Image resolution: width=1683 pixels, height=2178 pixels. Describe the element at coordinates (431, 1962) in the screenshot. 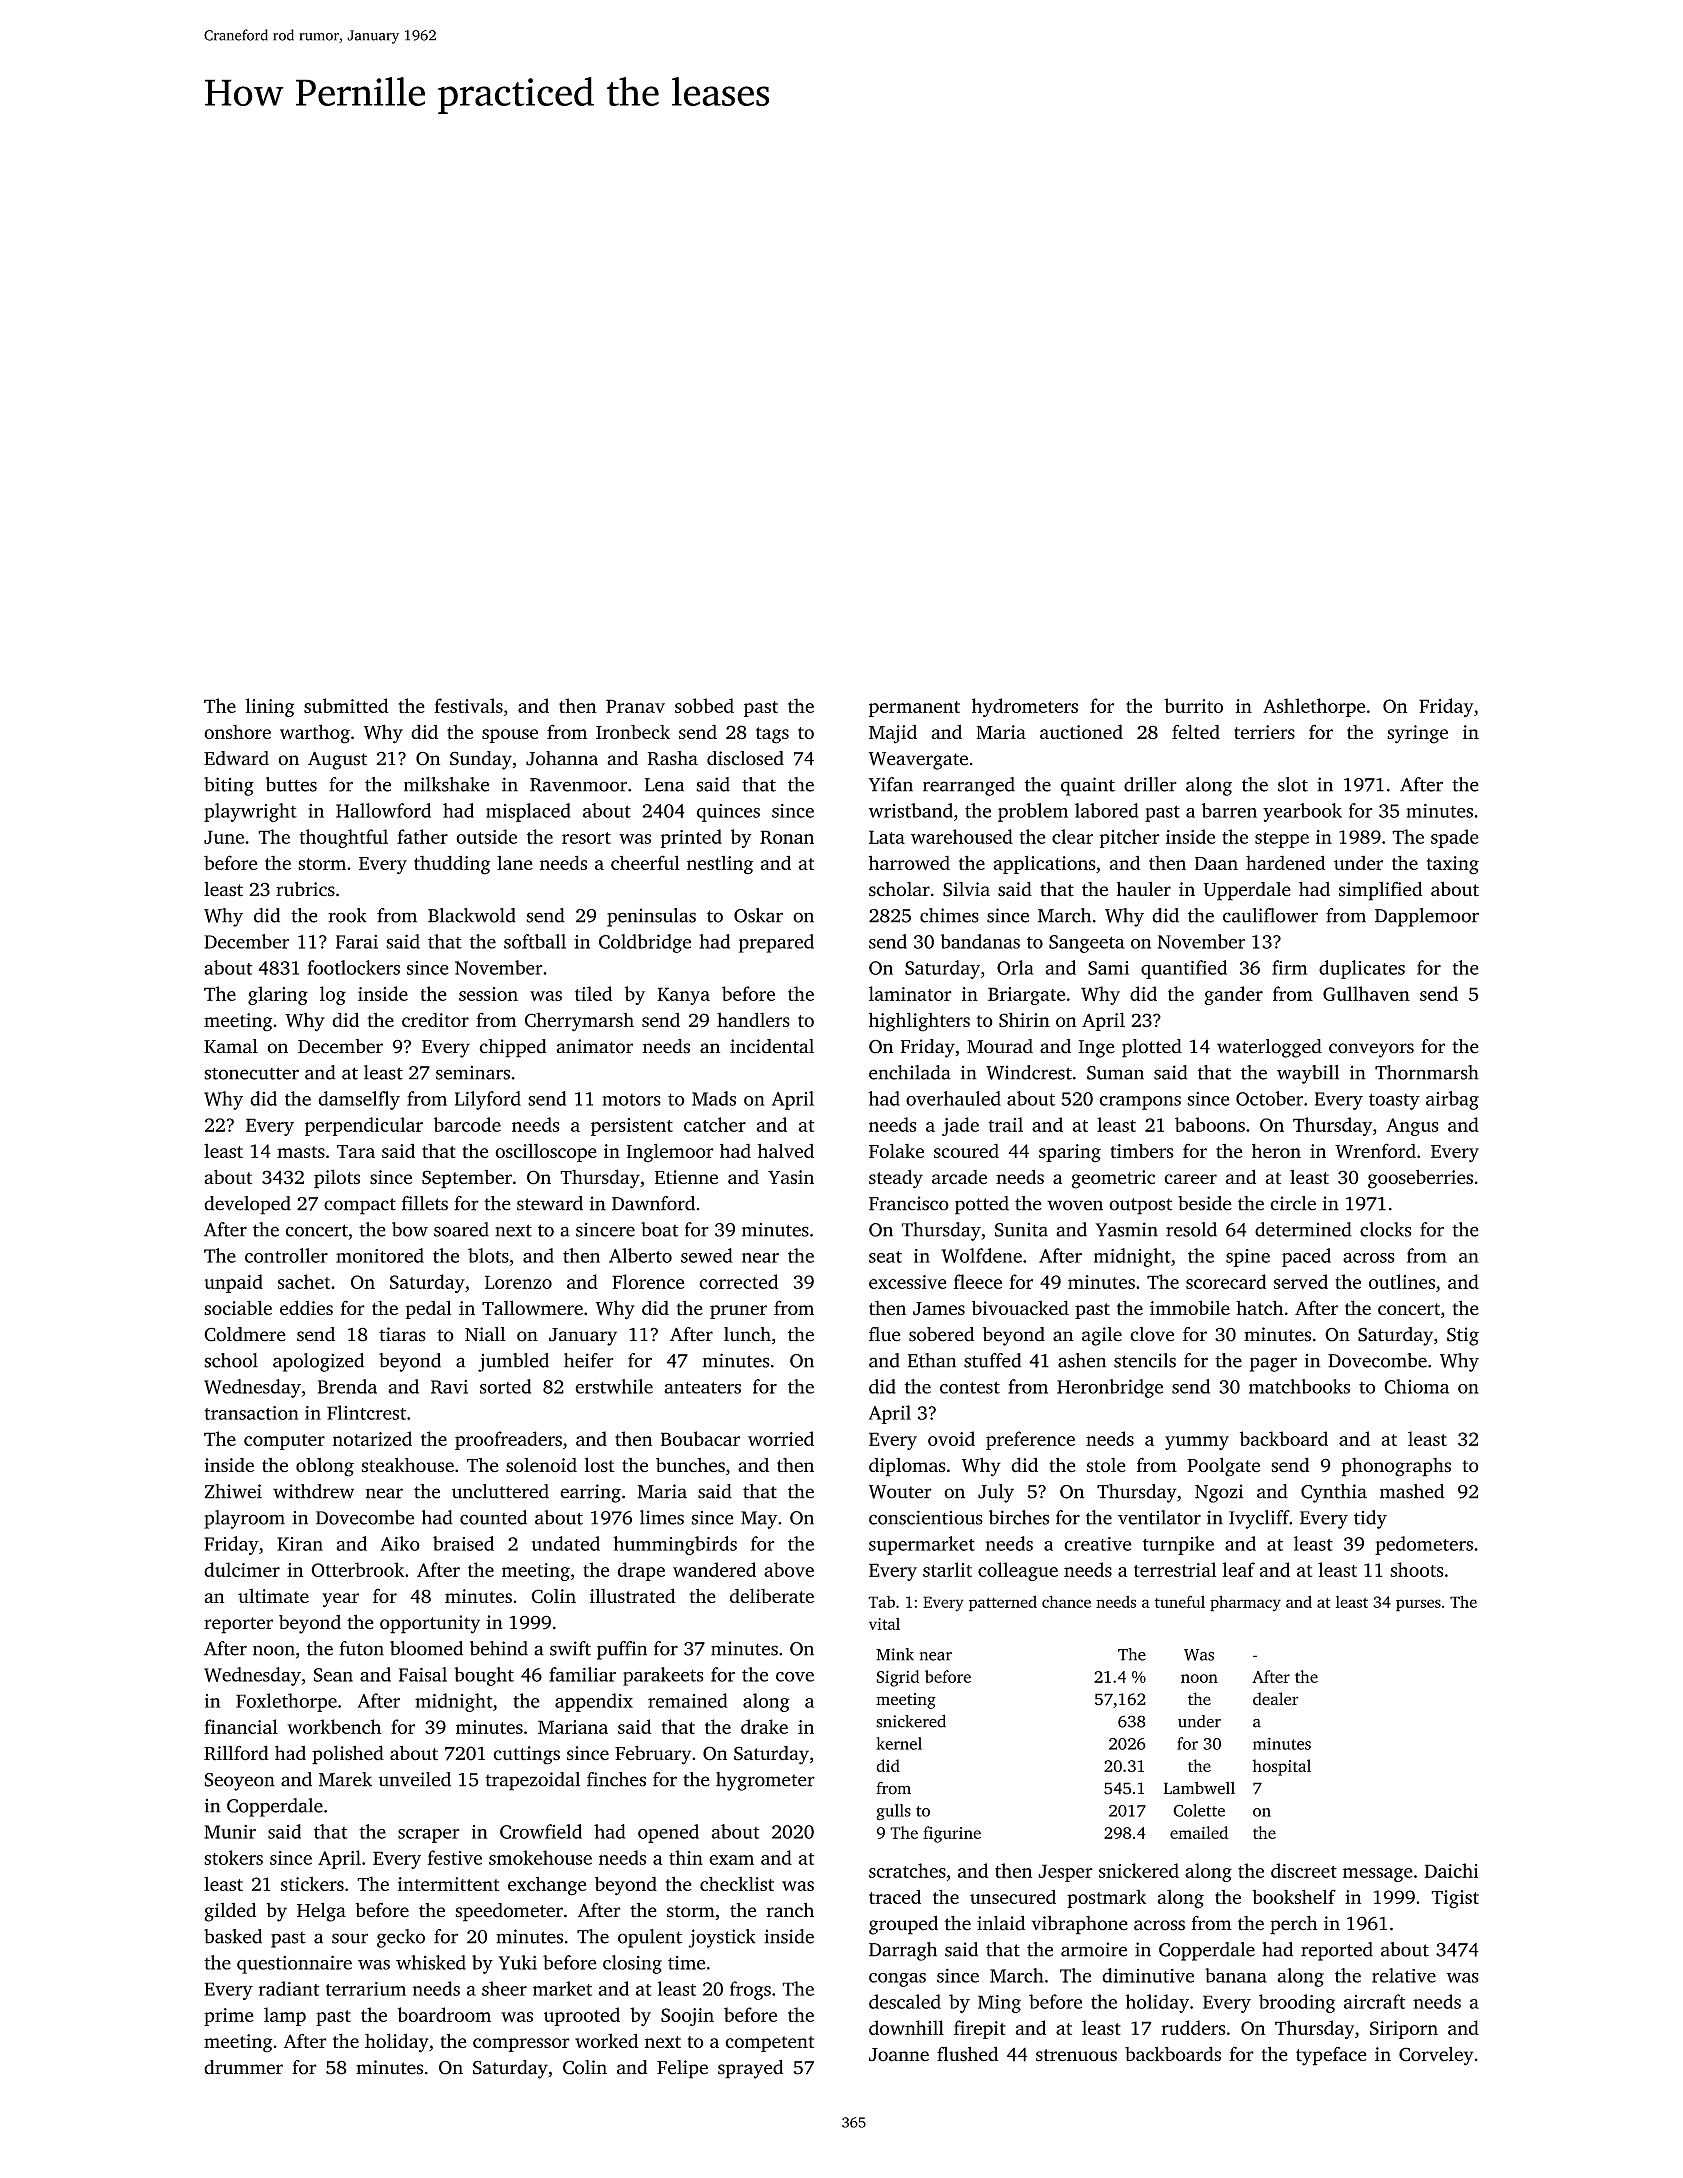

I see `whisked` at that location.
